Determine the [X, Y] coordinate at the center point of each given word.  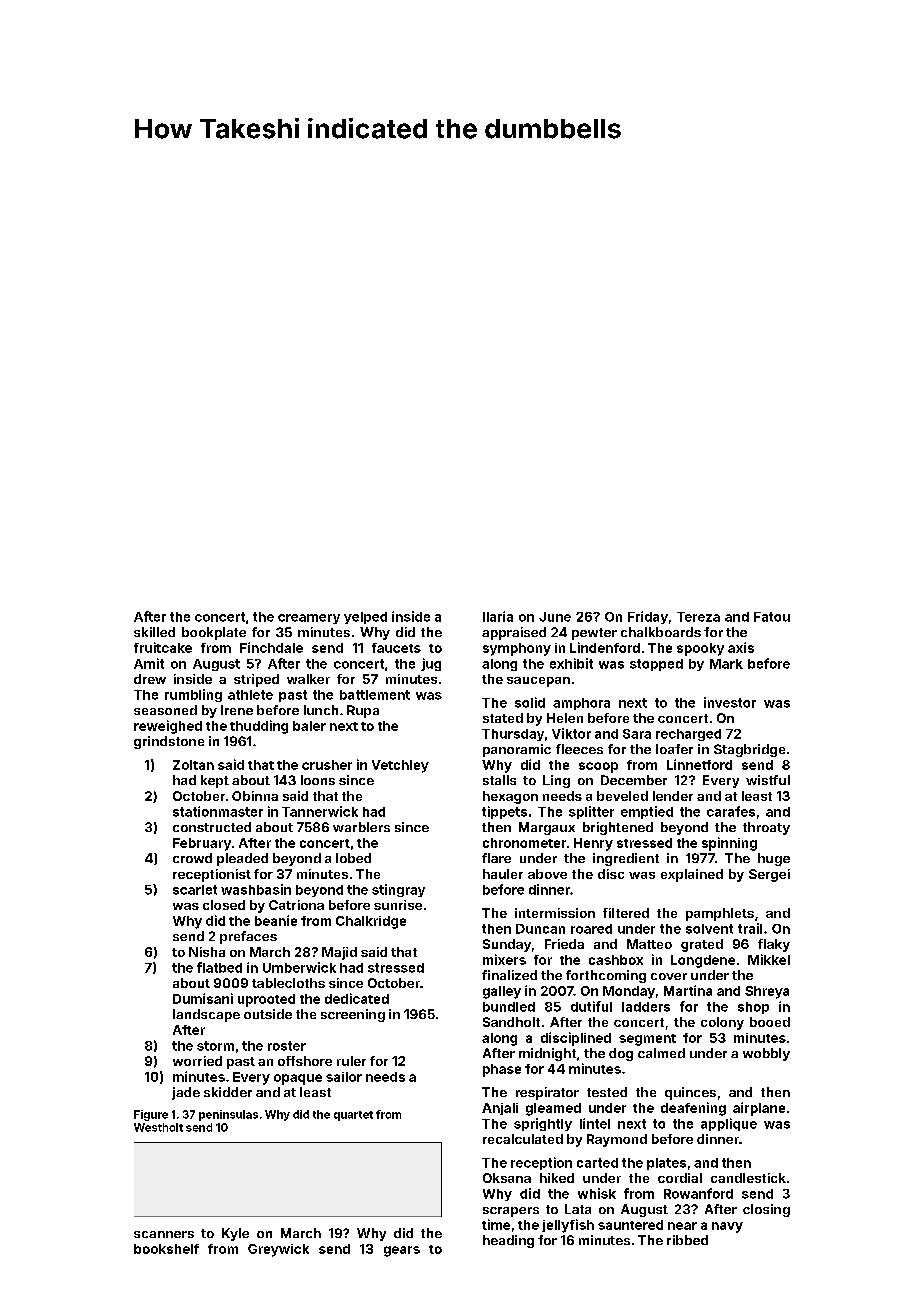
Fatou [772, 617]
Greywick [278, 1250]
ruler [351, 1061]
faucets [396, 648]
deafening [693, 1109]
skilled [154, 632]
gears [402, 1251]
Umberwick [299, 967]
